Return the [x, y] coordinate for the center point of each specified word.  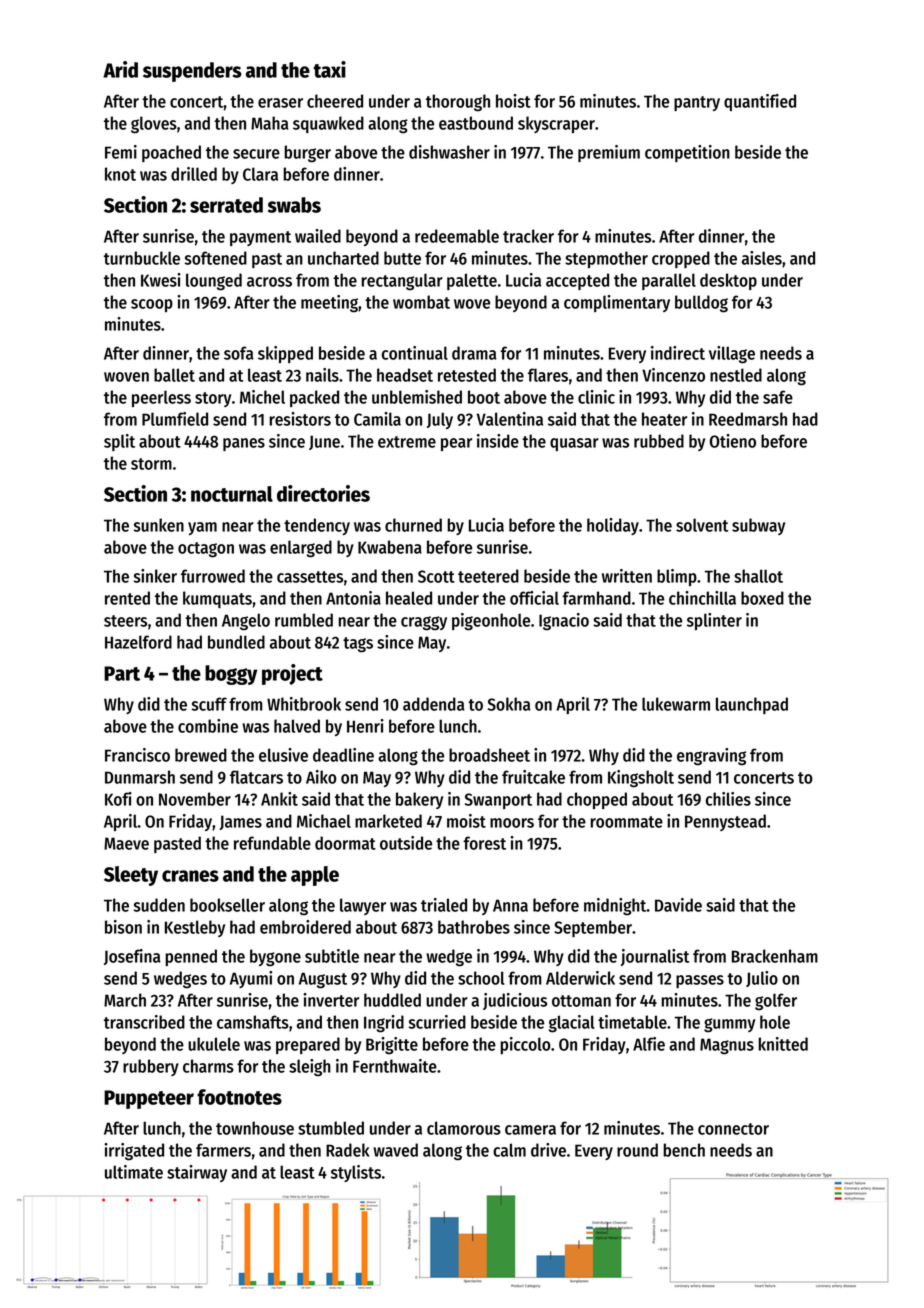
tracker [528, 236]
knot [120, 174]
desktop [728, 281]
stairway [197, 1173]
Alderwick [580, 978]
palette [472, 281]
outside [406, 843]
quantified [760, 102]
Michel [262, 397]
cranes [190, 876]
